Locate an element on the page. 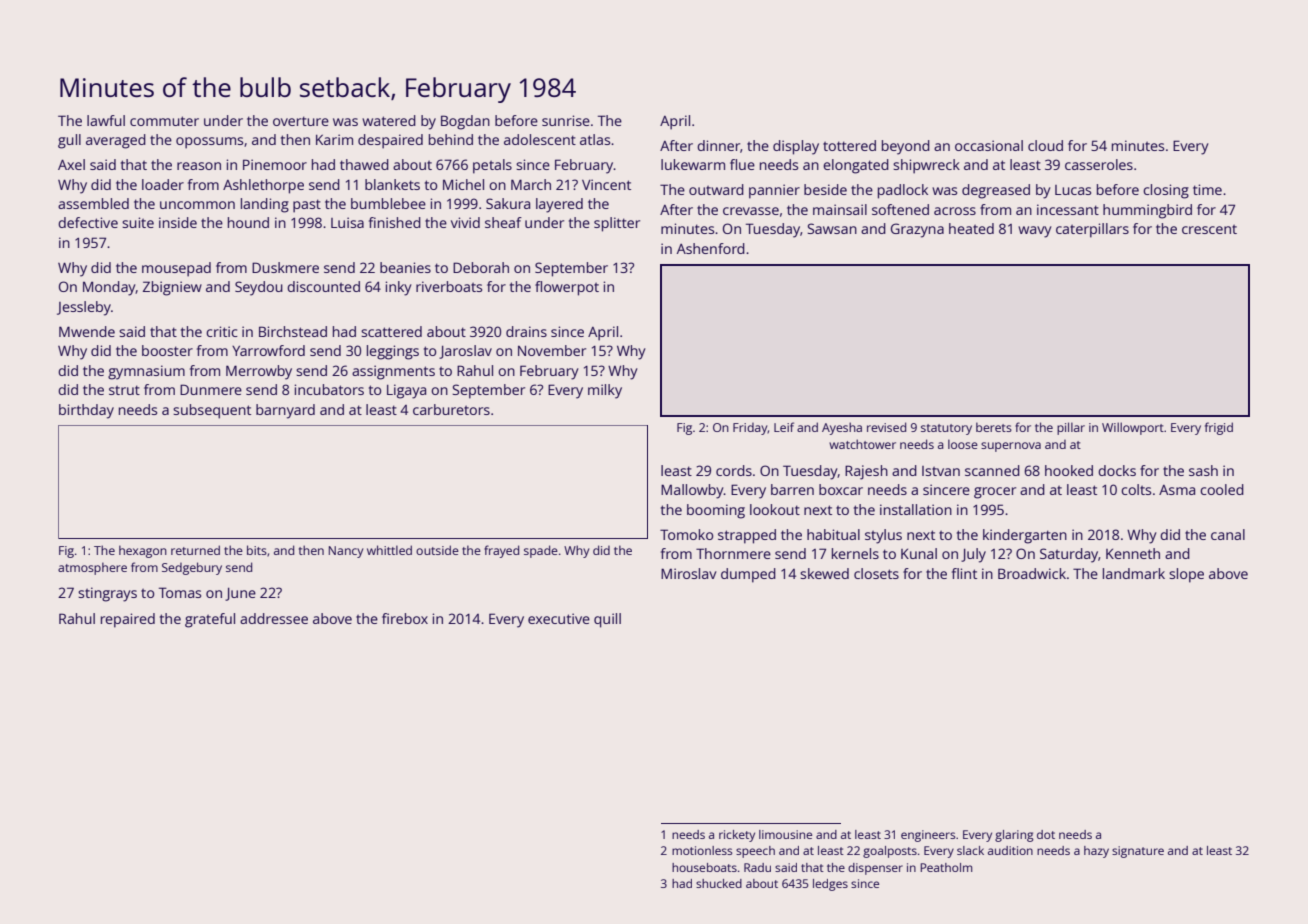  quill is located at coordinates (607, 620).
